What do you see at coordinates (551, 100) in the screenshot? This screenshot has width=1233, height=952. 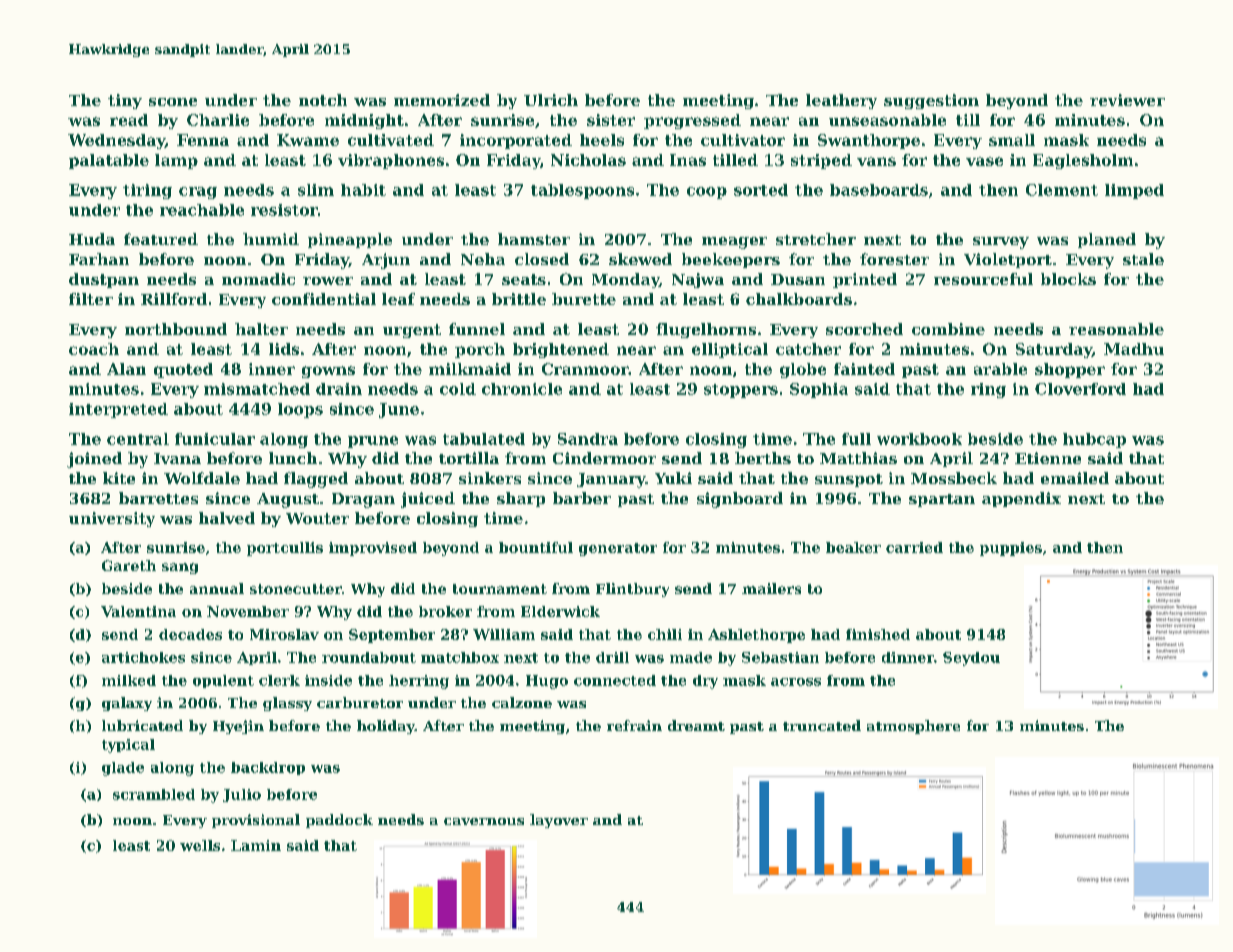 I see `Ulrich` at bounding box center [551, 100].
